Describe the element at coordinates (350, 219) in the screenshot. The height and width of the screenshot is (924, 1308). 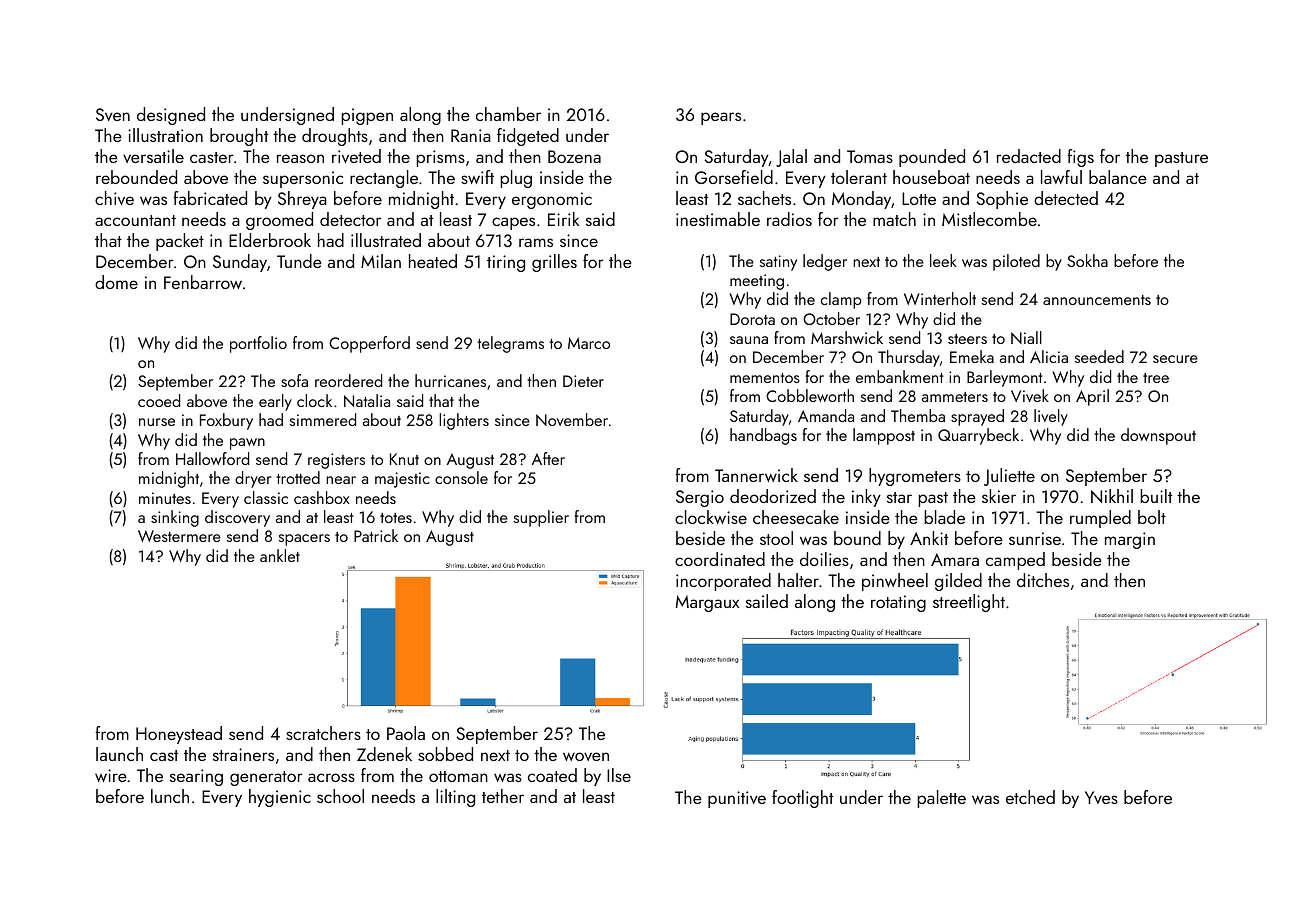
I see `detector` at that location.
